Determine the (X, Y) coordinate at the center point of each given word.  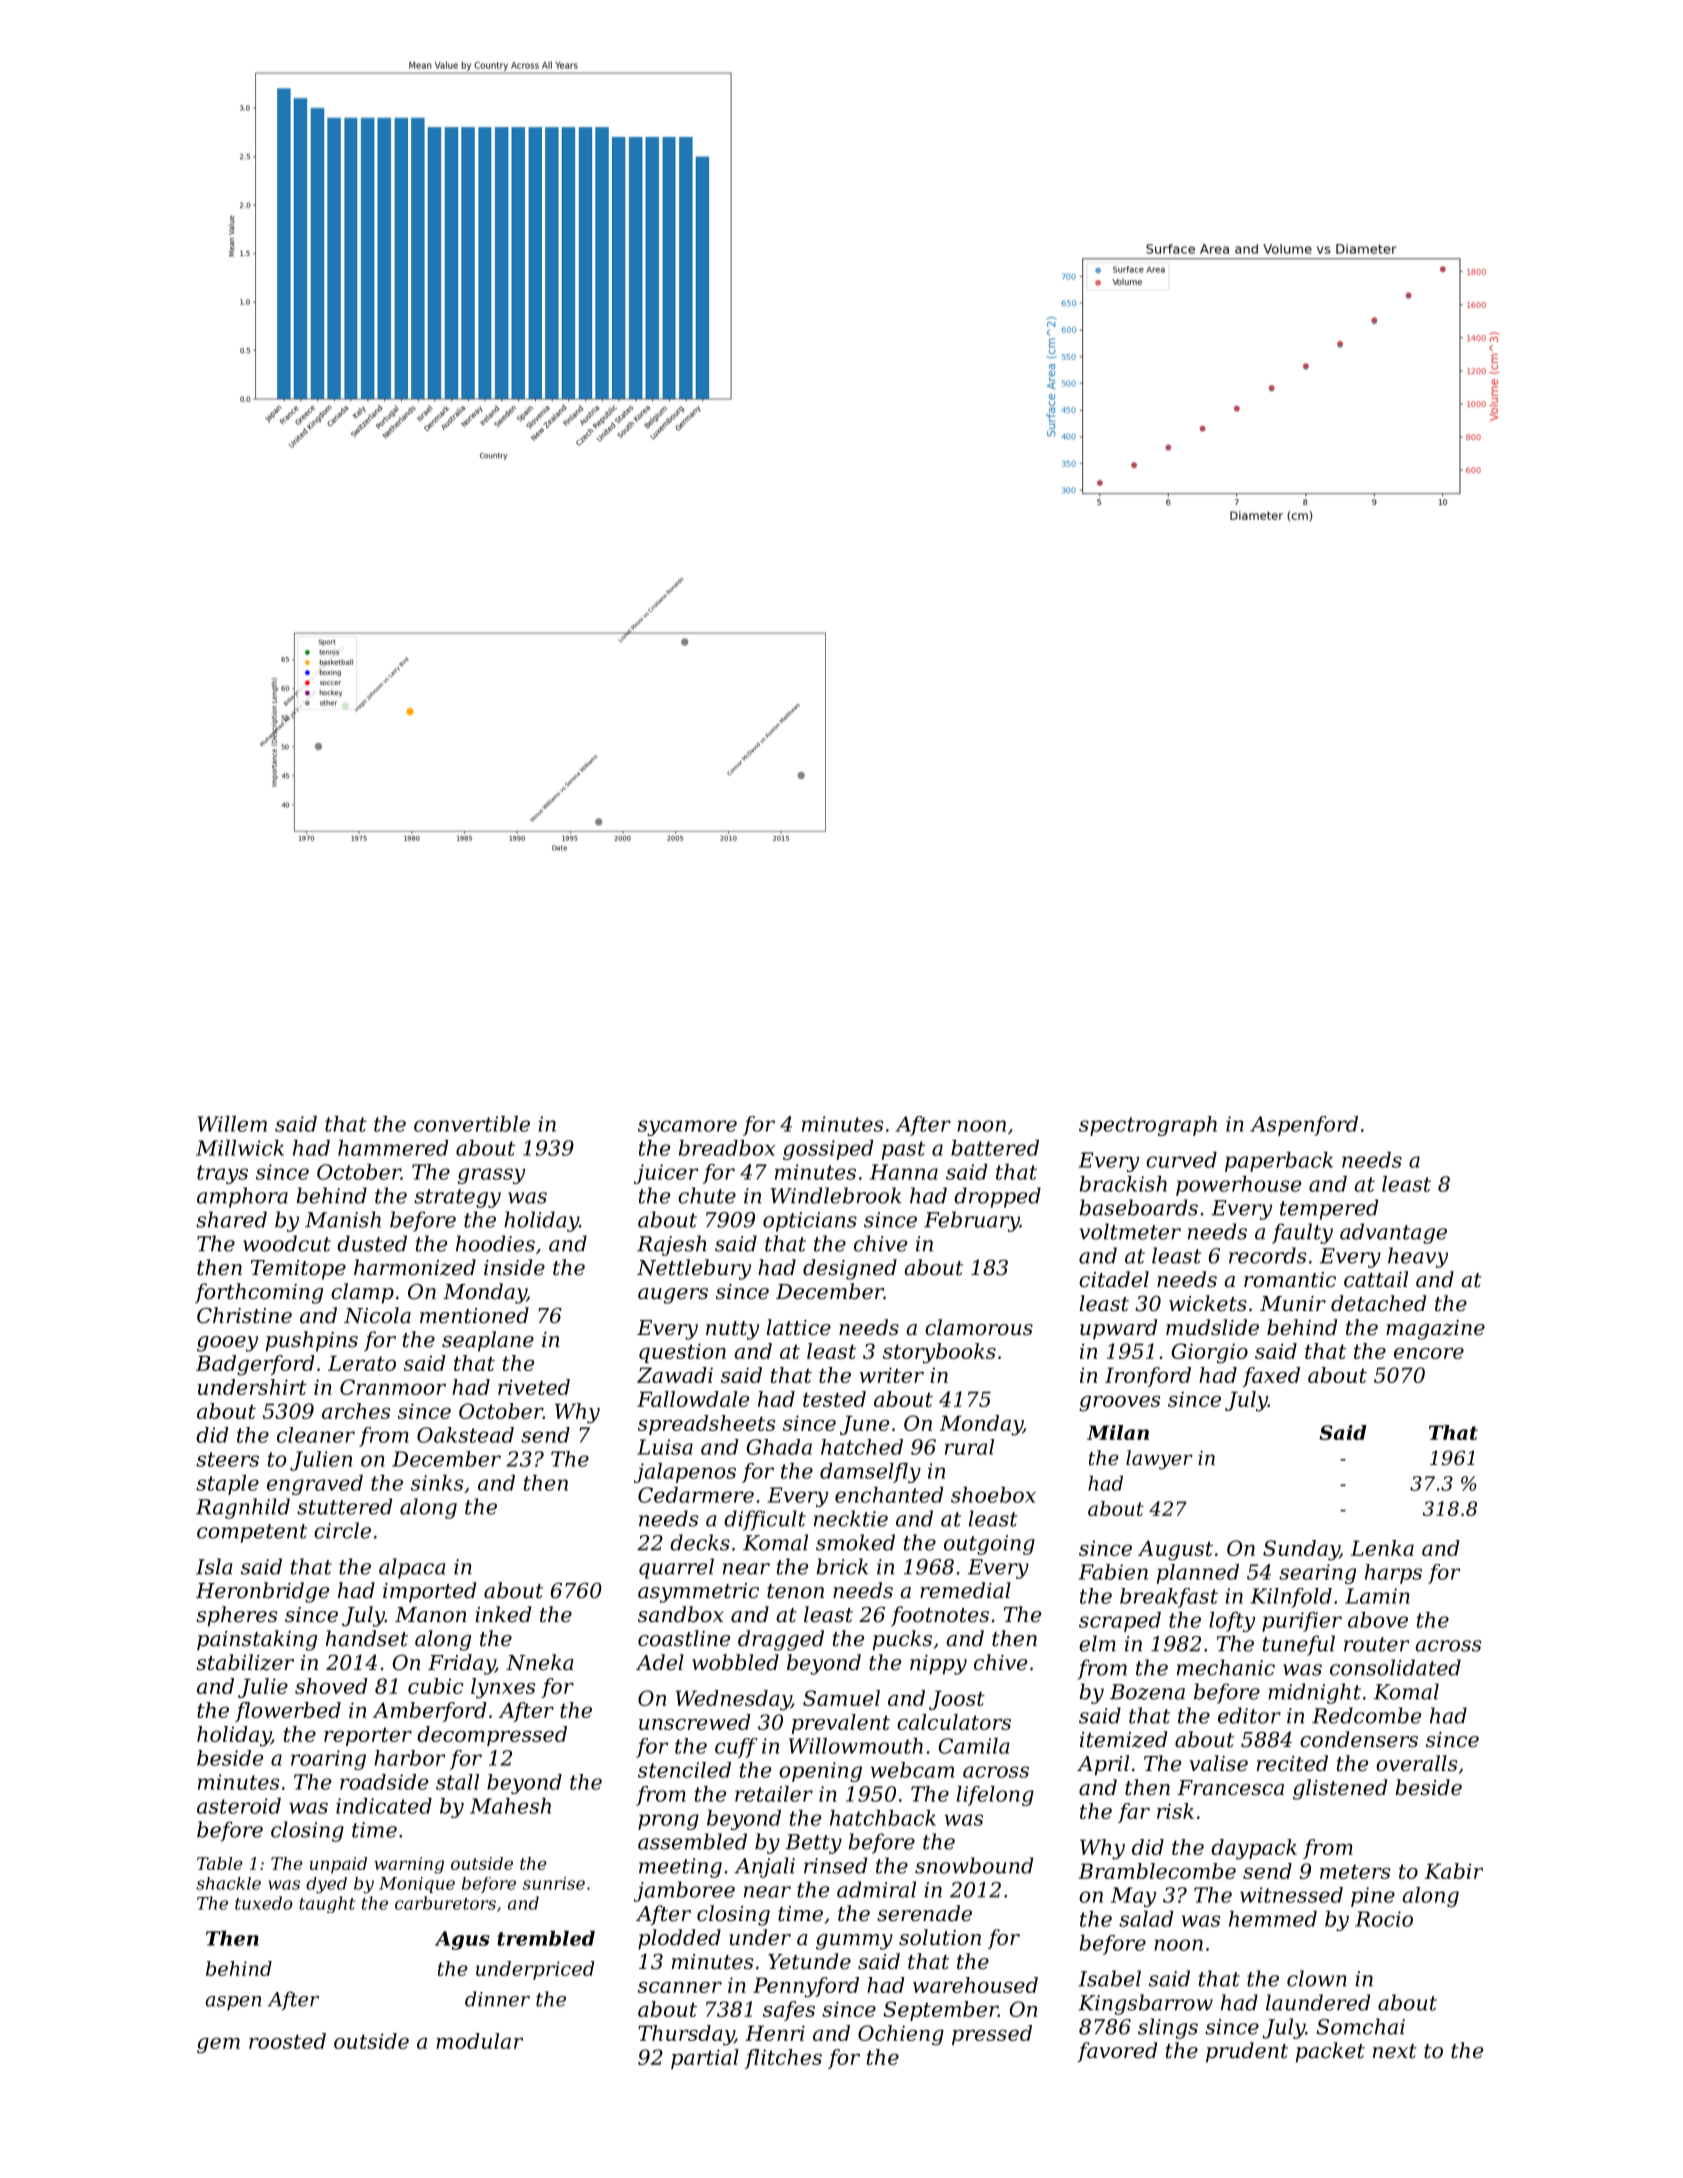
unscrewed (695, 1722)
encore (1429, 1353)
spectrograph (1148, 1126)
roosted (287, 2041)
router (1376, 1644)
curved (1181, 1160)
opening (820, 1772)
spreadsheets (706, 1425)
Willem (232, 1124)
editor (1249, 1715)
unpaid (338, 1865)
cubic (436, 1686)
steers (227, 1459)
